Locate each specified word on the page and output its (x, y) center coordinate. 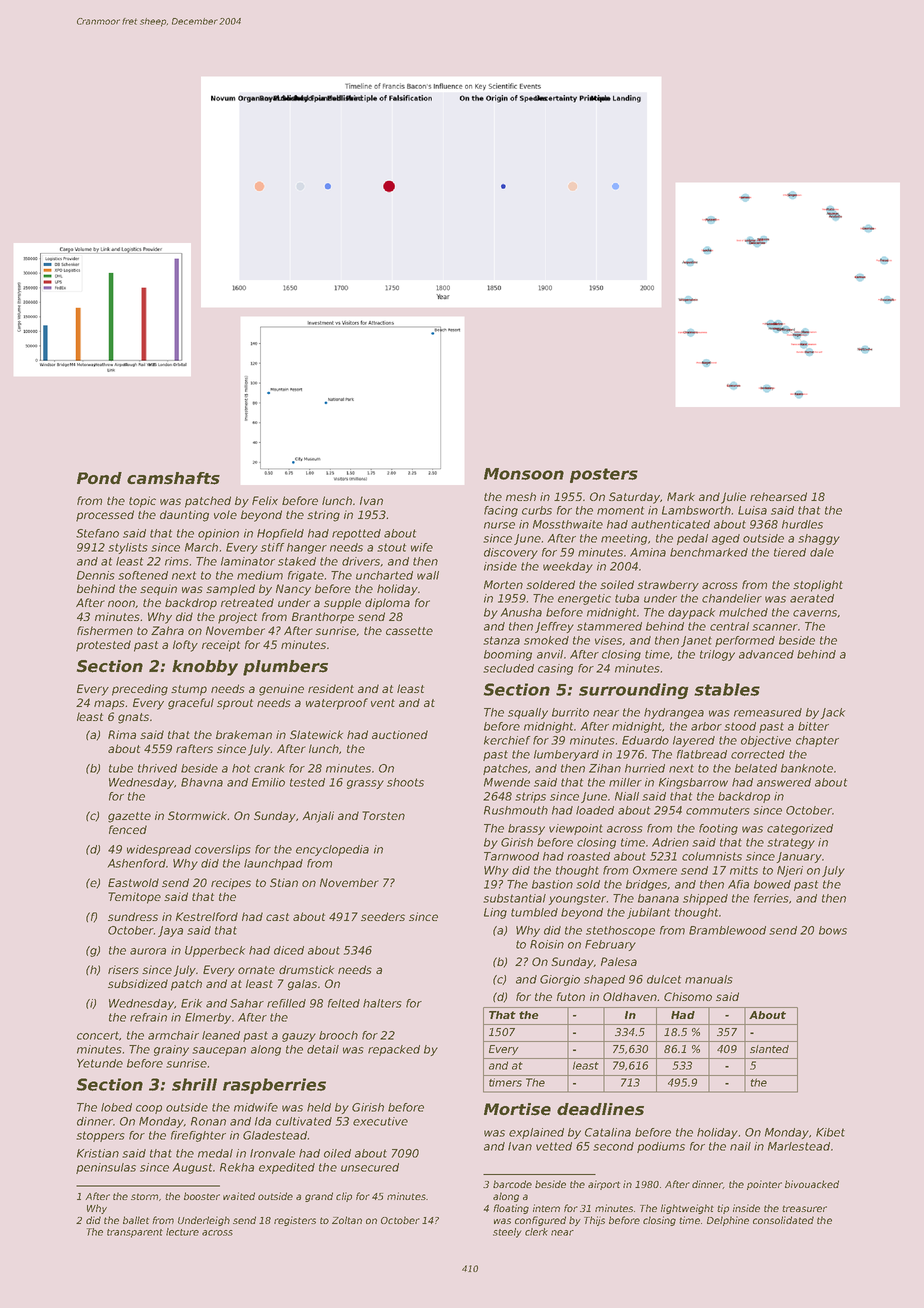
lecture (182, 1232)
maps (109, 705)
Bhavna (202, 782)
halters (382, 1003)
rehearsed (778, 496)
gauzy (299, 1037)
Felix (265, 500)
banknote (807, 768)
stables (727, 689)
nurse (499, 525)
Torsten (383, 815)
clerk (536, 1232)
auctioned (400, 734)
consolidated (783, 1220)
